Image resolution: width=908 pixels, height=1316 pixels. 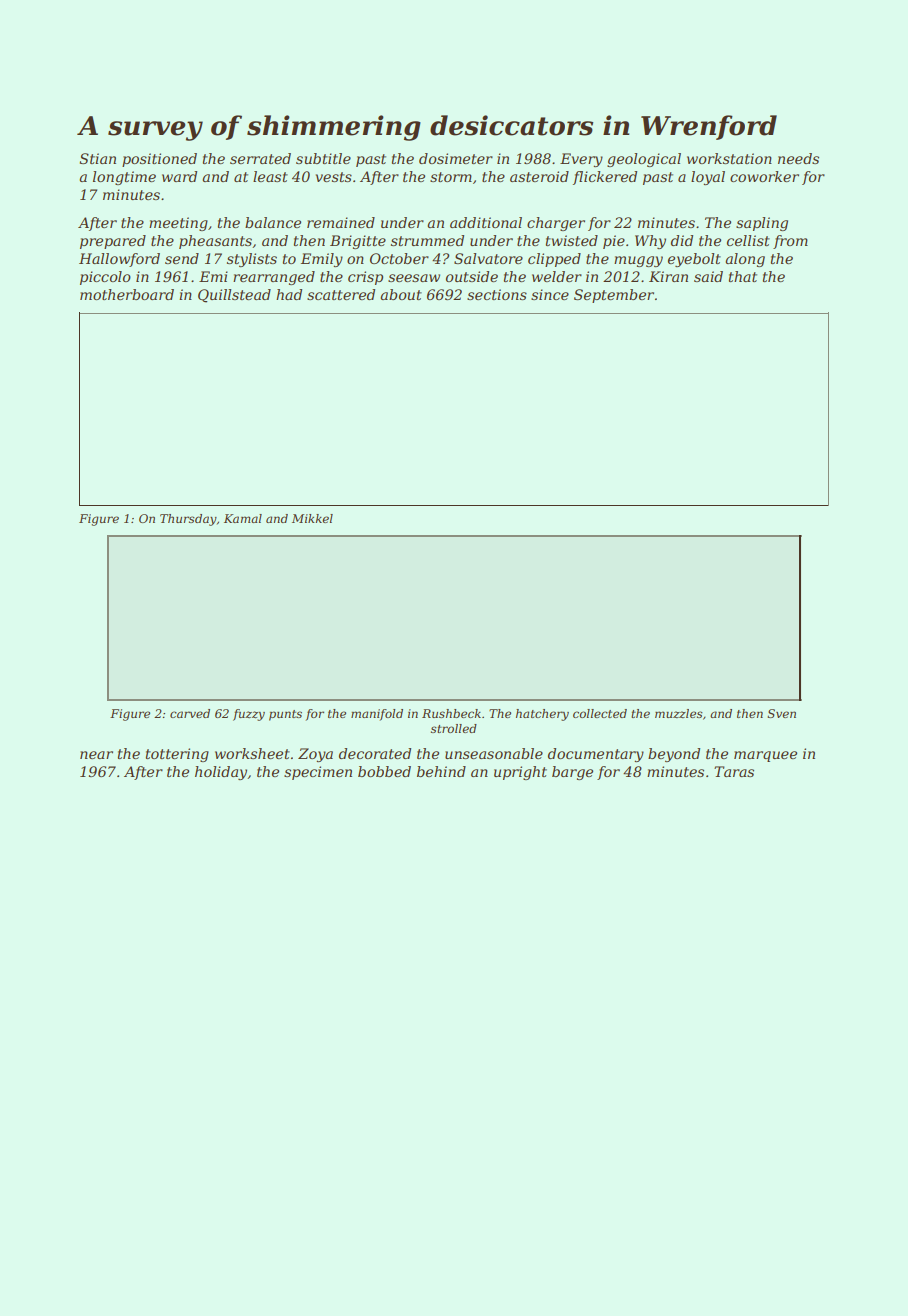 I want to click on Mikkel, so click(x=312, y=518).
